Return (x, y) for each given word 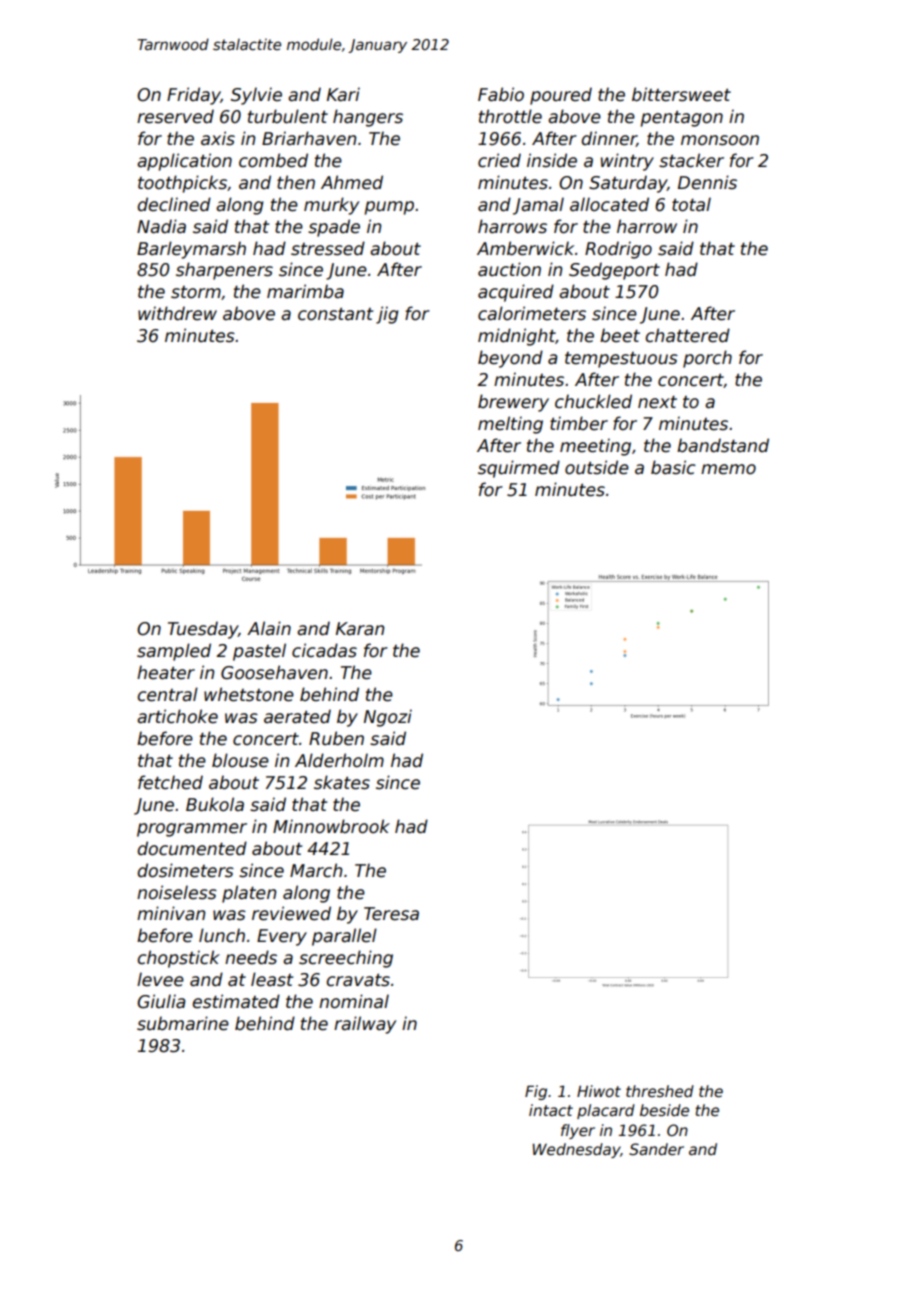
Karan (360, 629)
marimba (305, 291)
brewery (513, 403)
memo (728, 469)
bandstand (723, 445)
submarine (183, 1023)
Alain (269, 628)
